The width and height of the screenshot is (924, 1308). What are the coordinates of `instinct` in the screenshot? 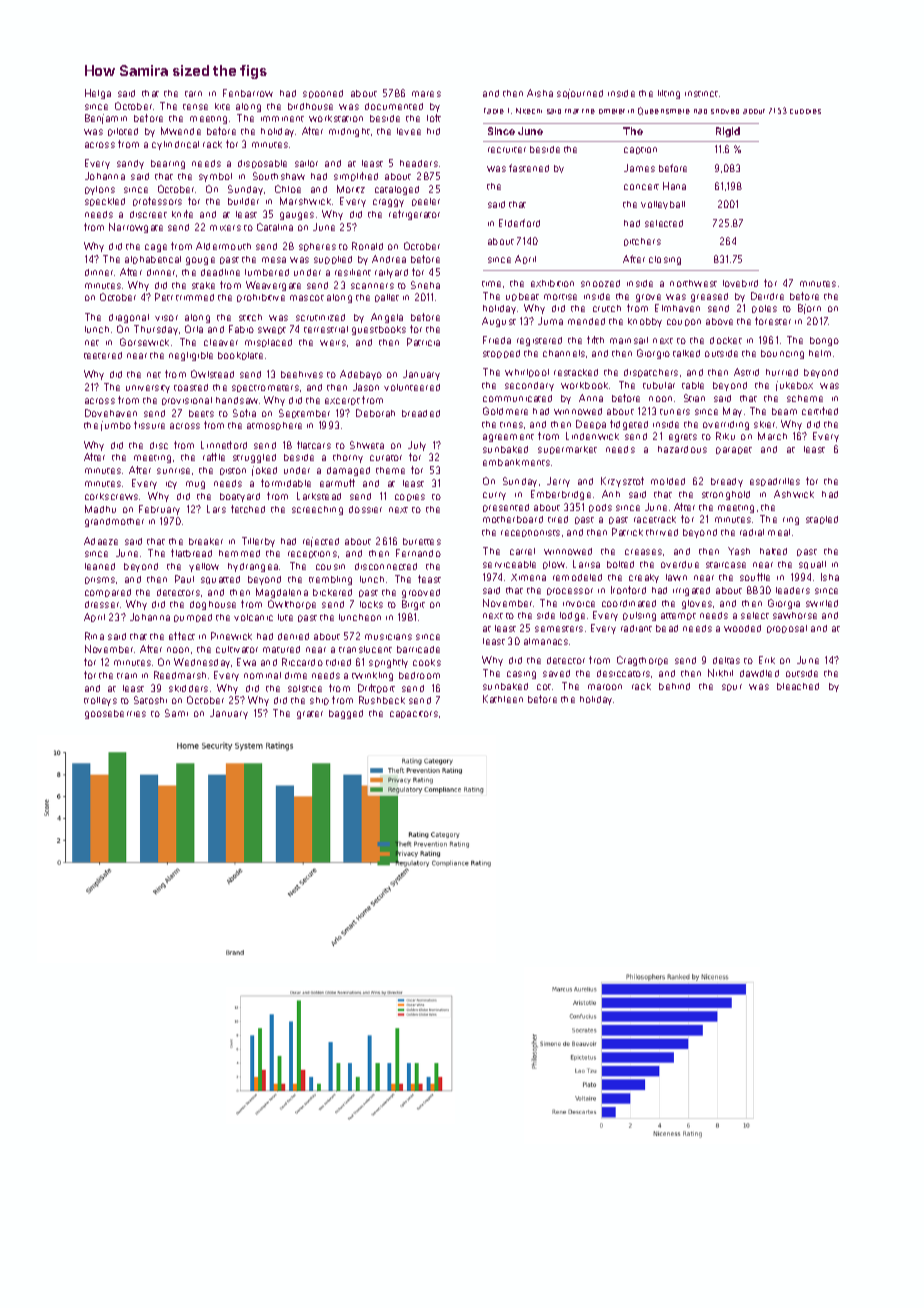 It's located at (701, 94).
